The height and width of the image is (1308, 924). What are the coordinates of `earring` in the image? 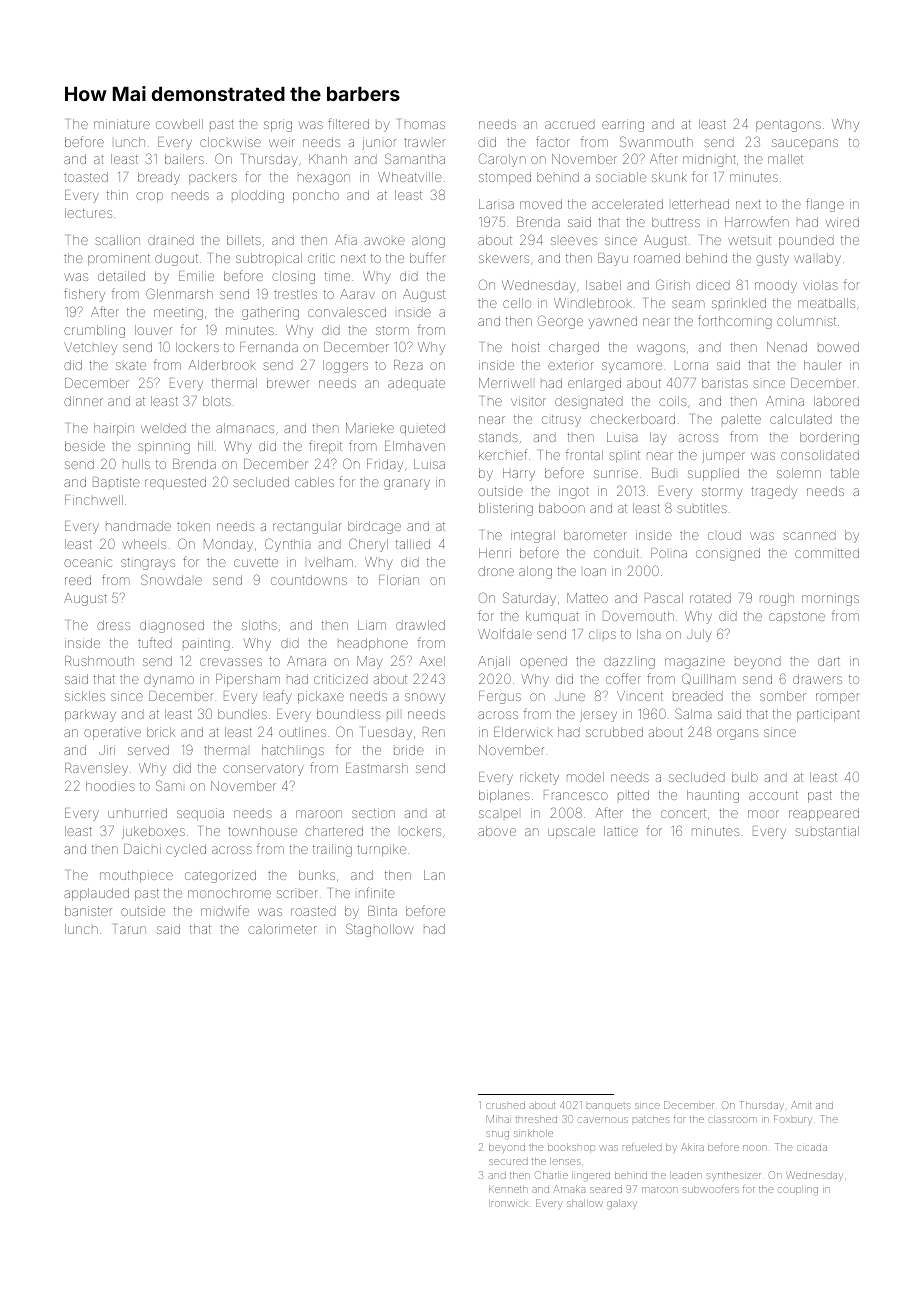 It's located at (623, 125).
